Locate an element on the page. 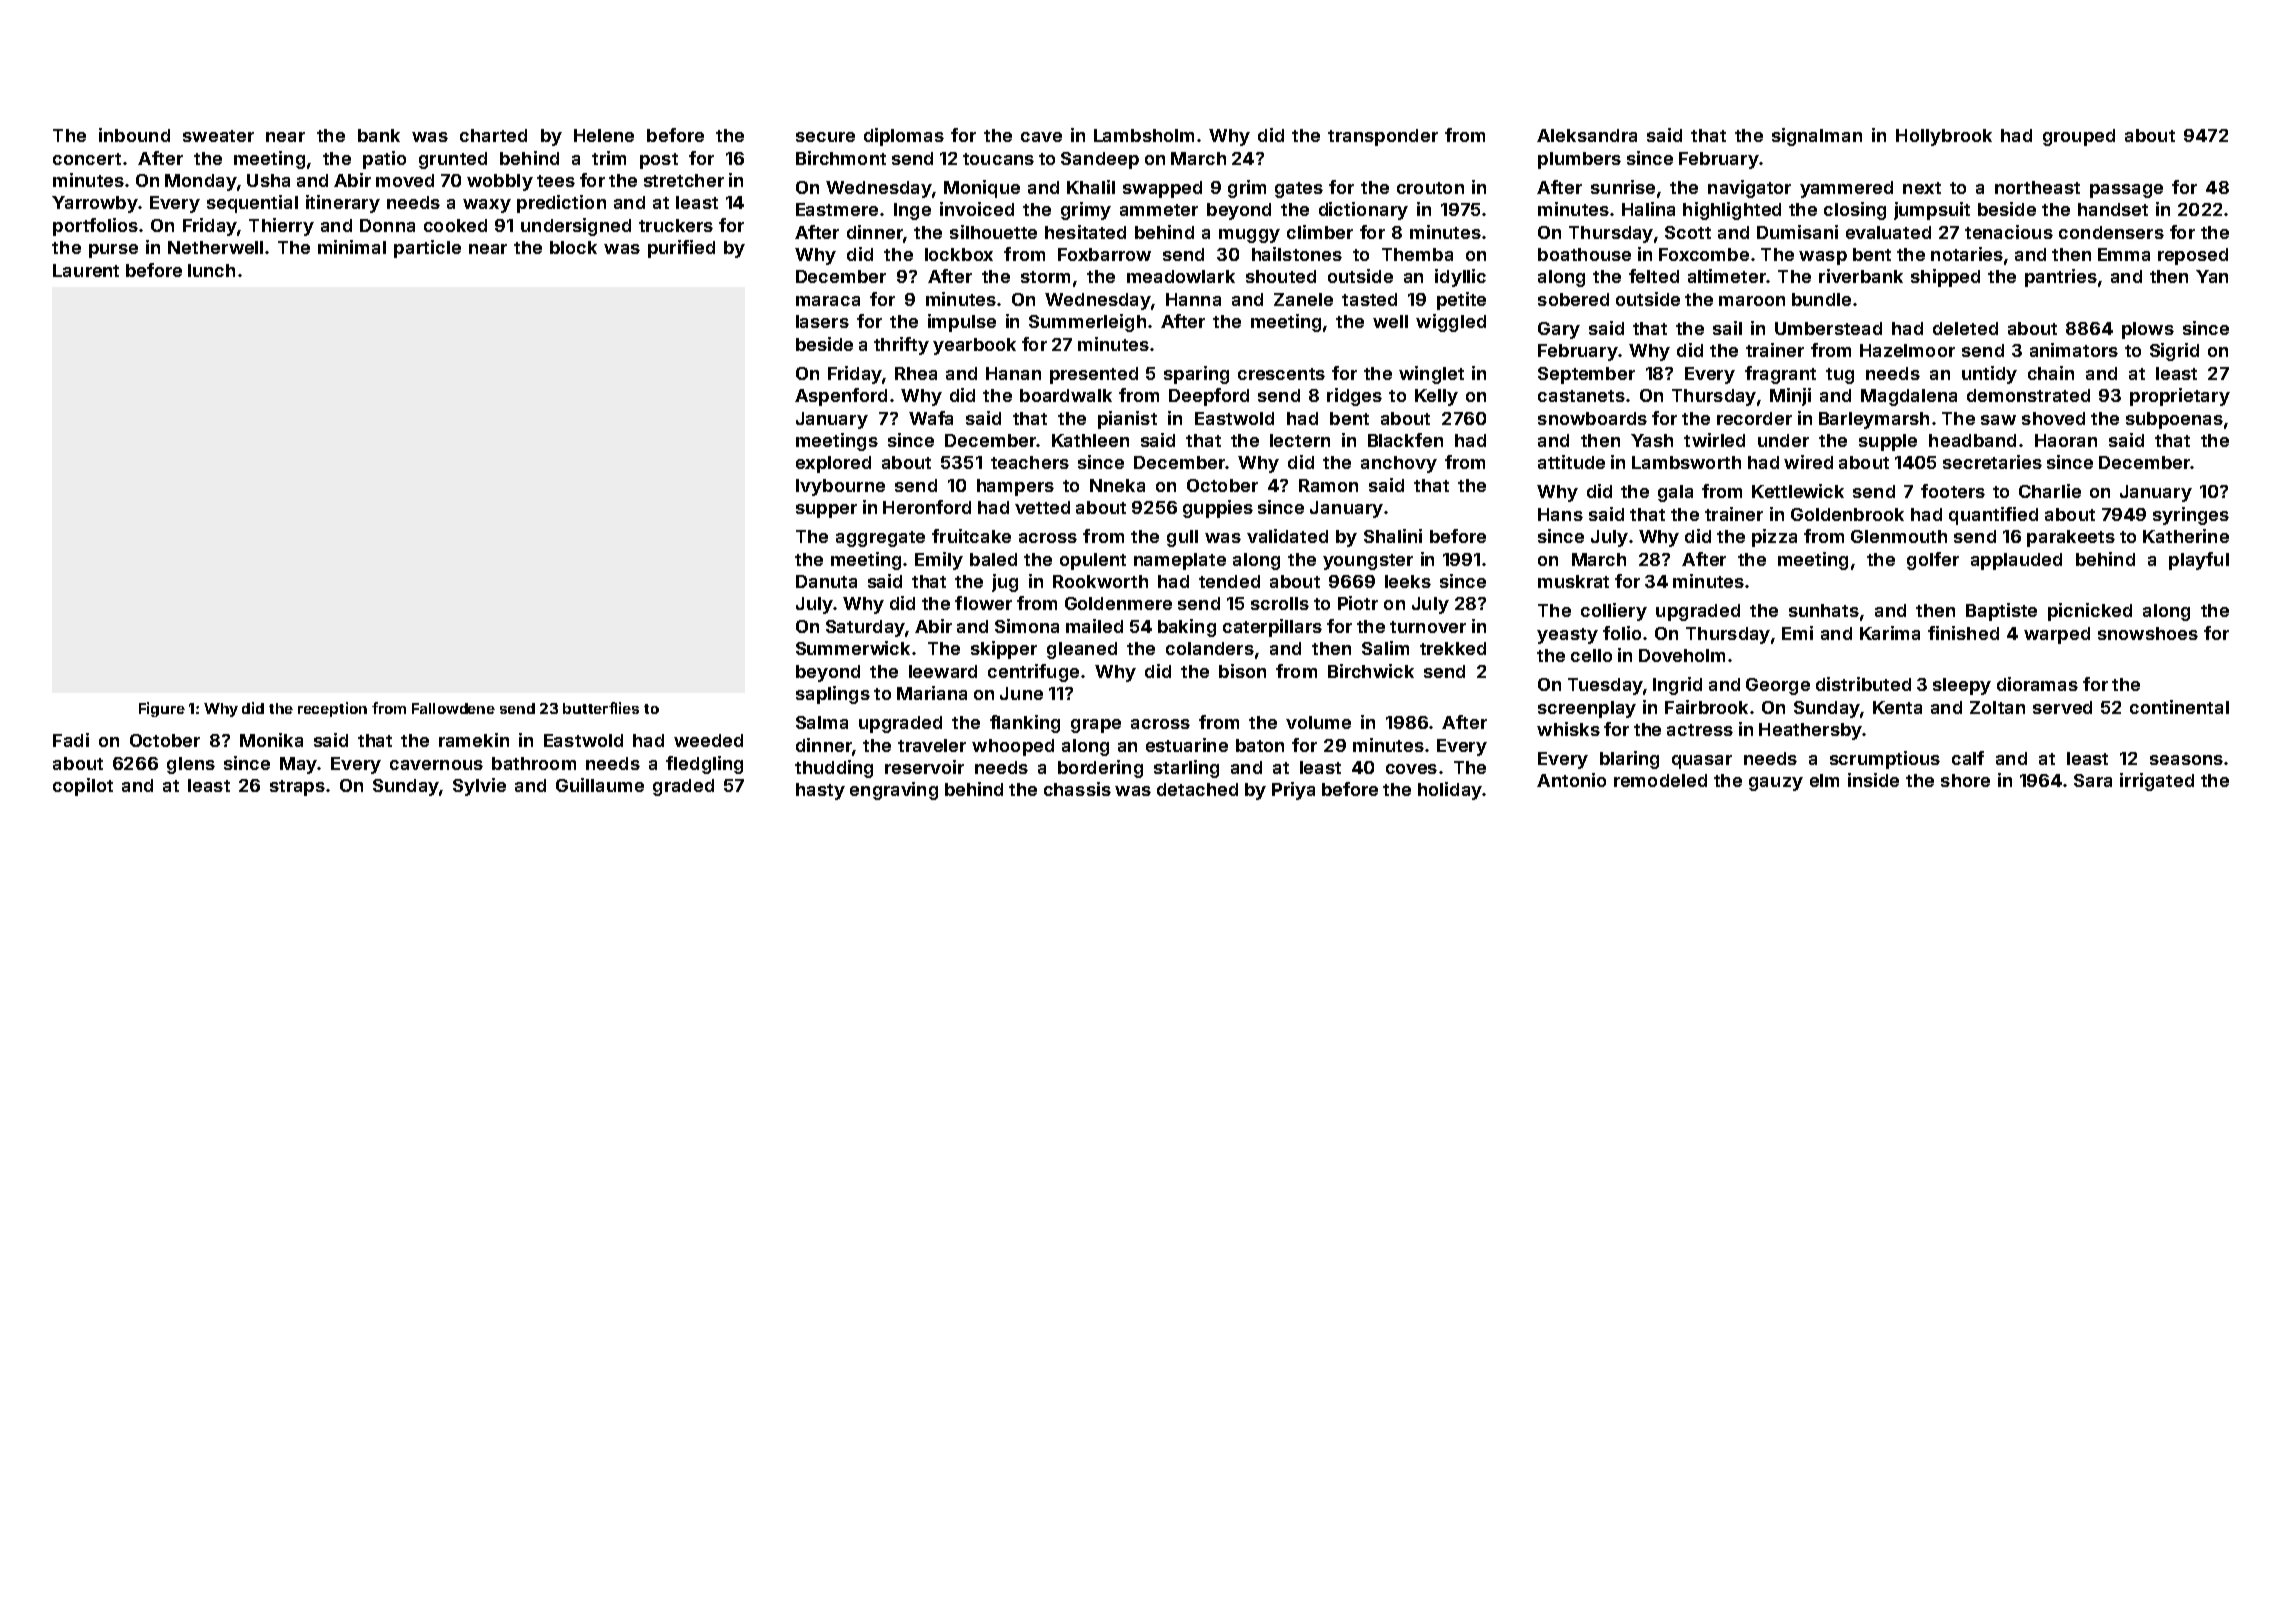  Themba is located at coordinates (1417, 254).
